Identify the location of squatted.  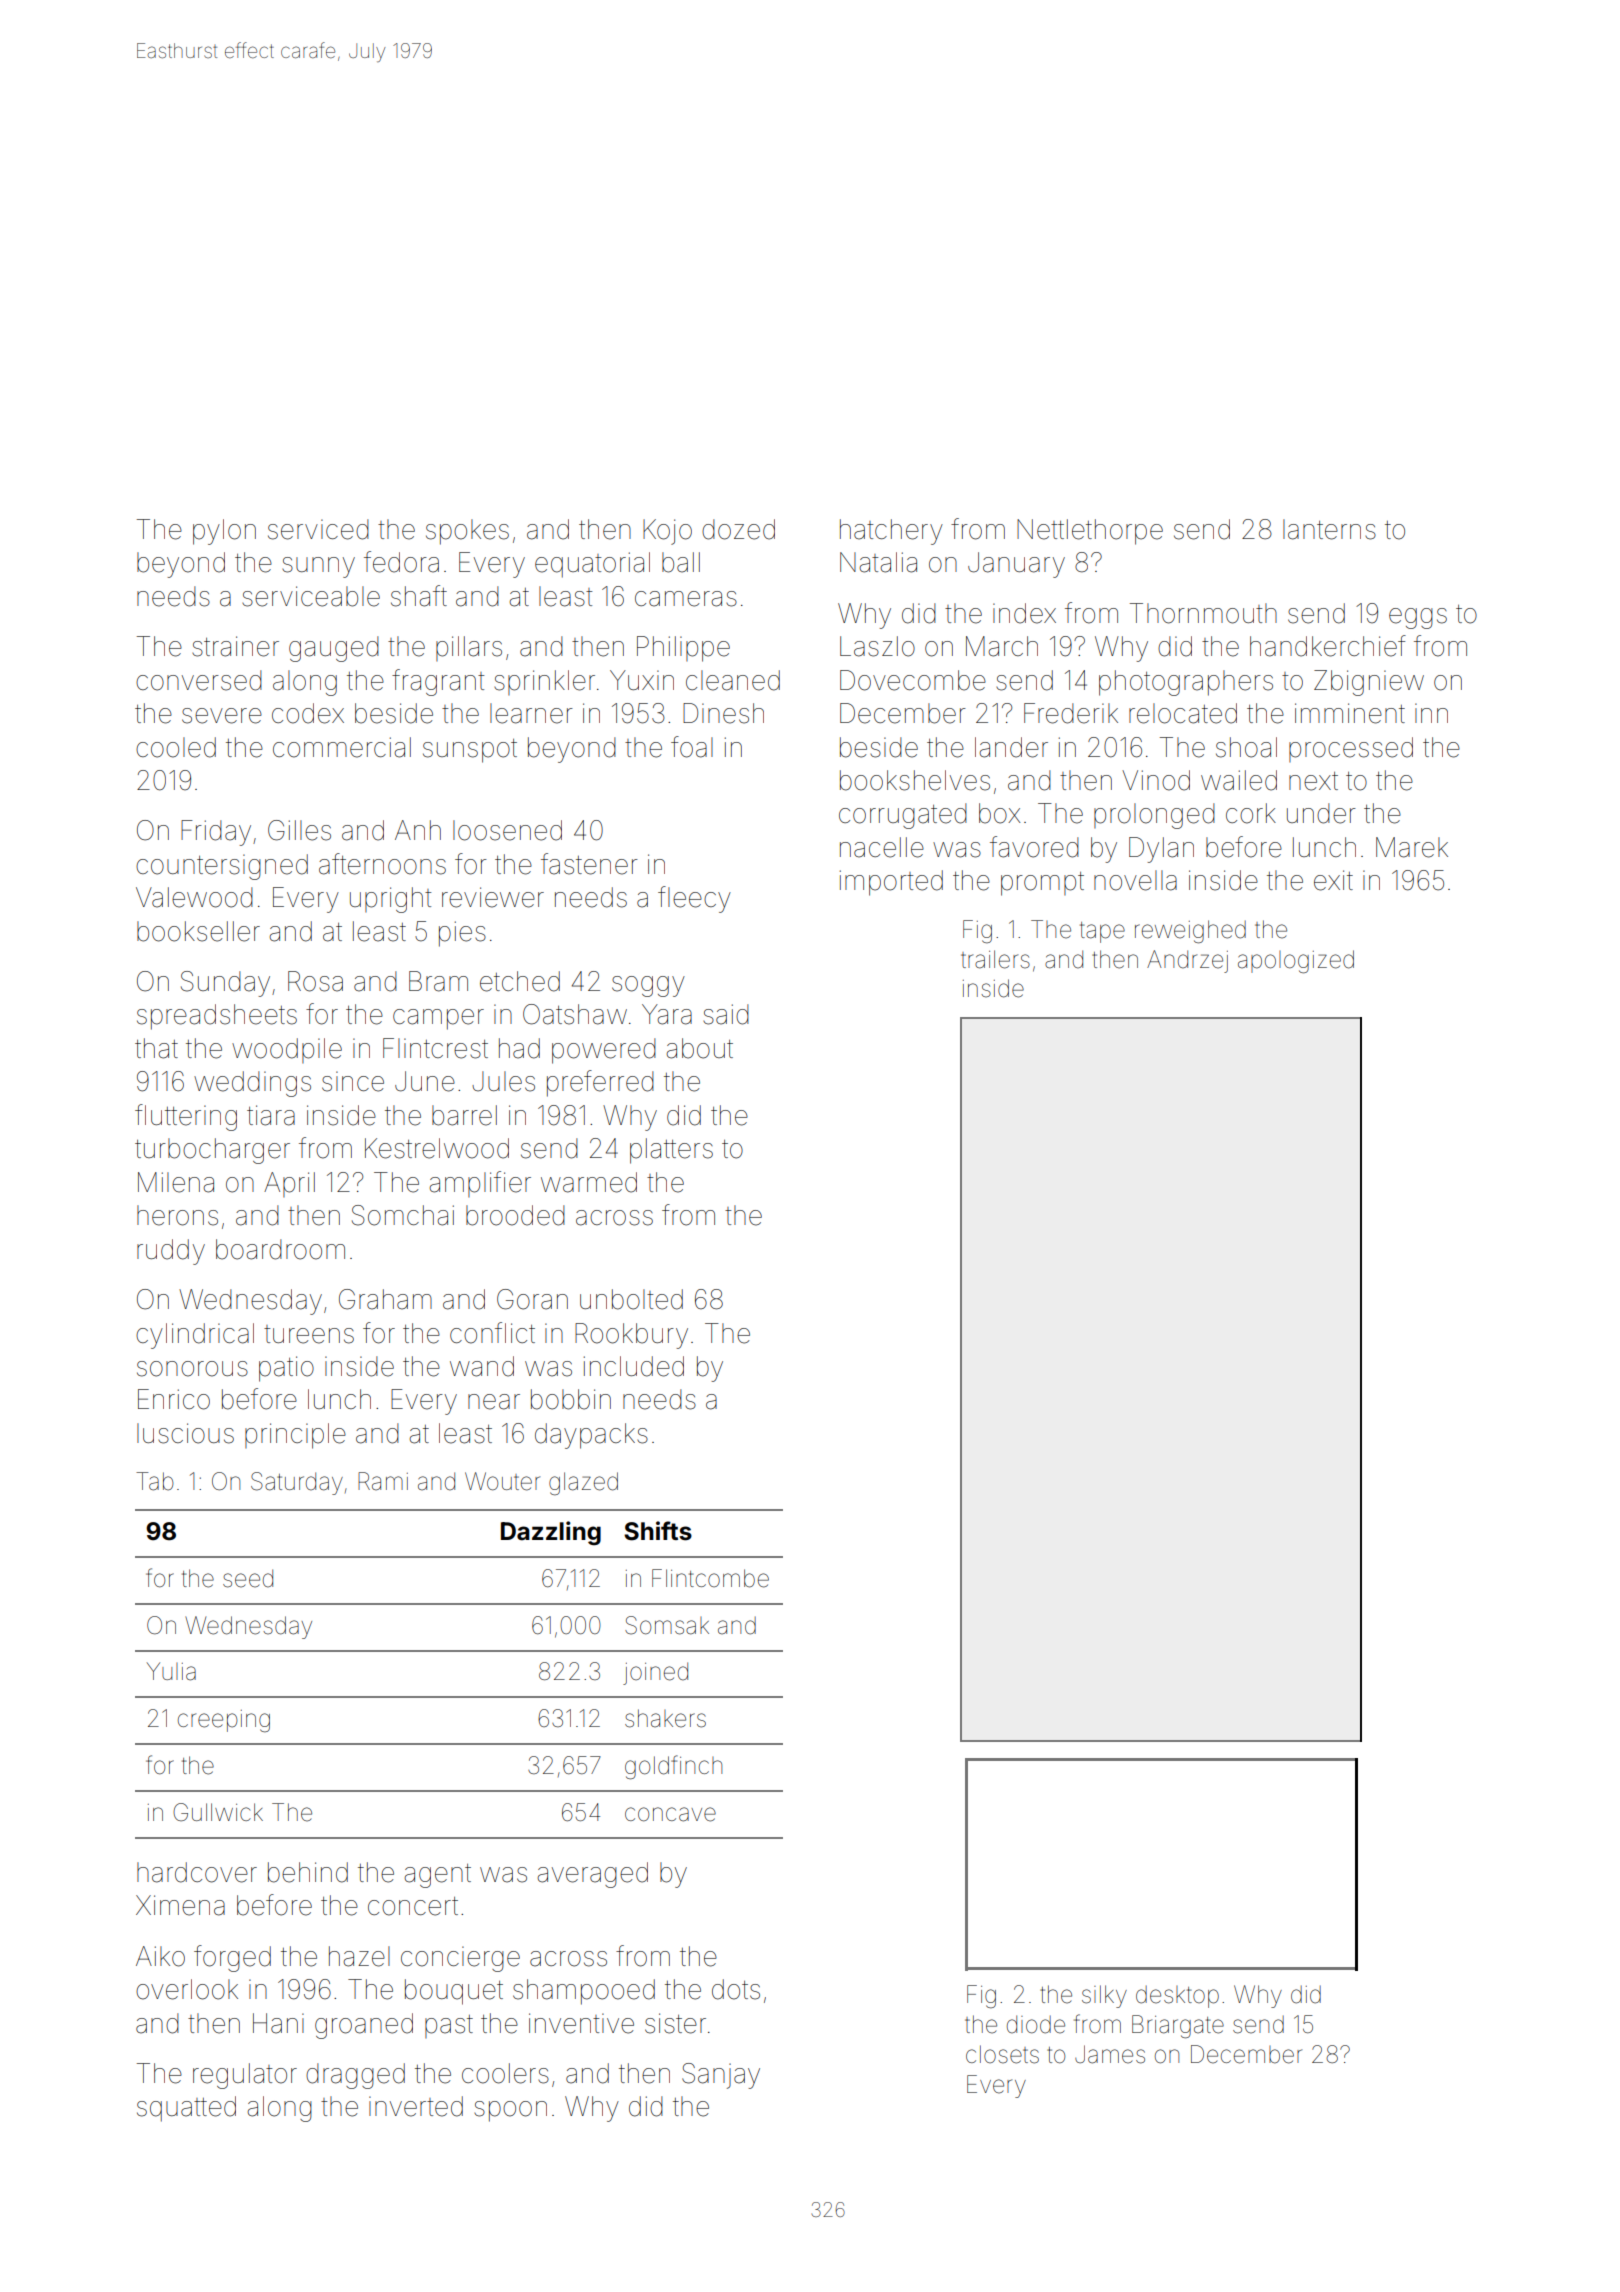
(186, 2109).
